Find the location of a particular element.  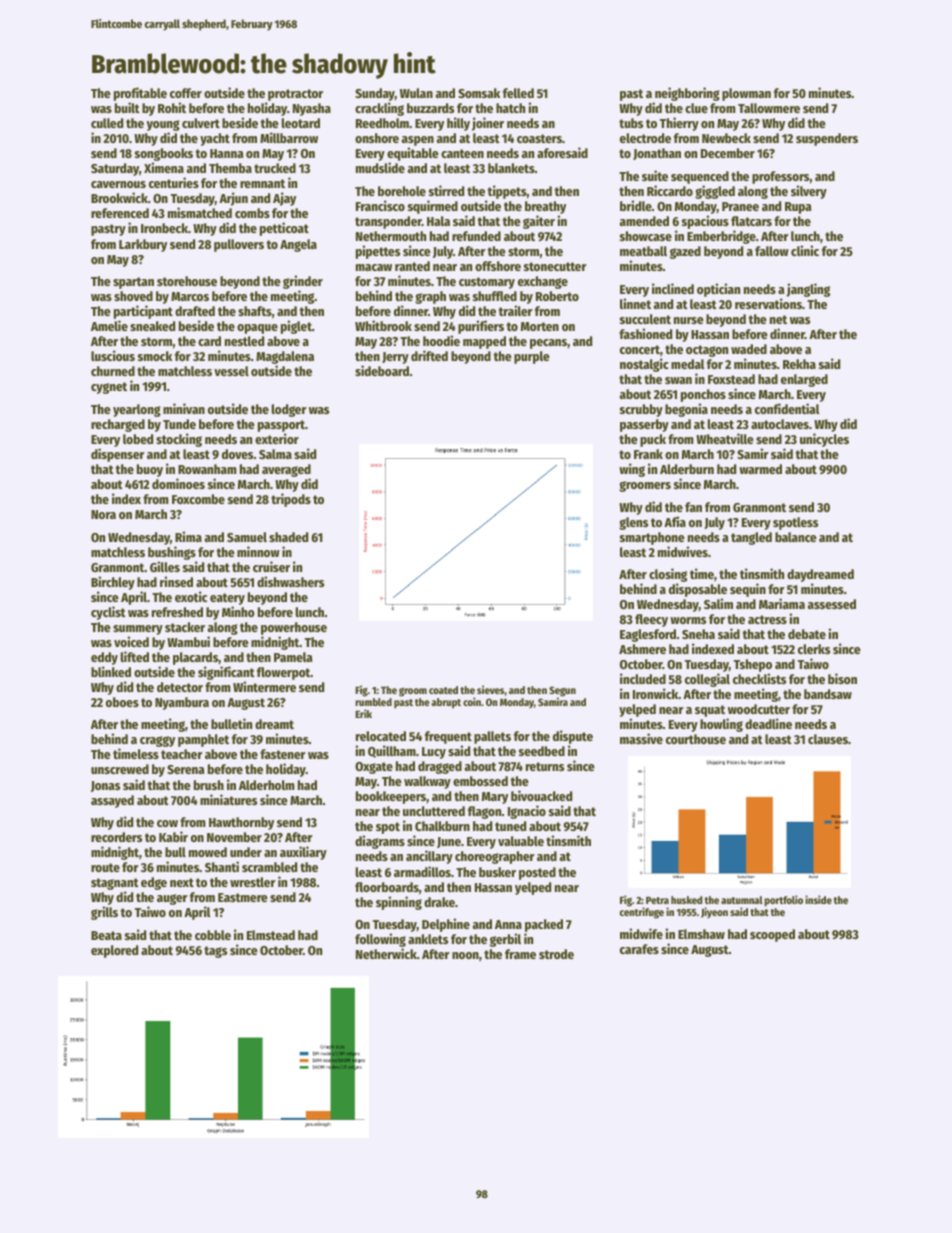

portfolio is located at coordinates (783, 900).
